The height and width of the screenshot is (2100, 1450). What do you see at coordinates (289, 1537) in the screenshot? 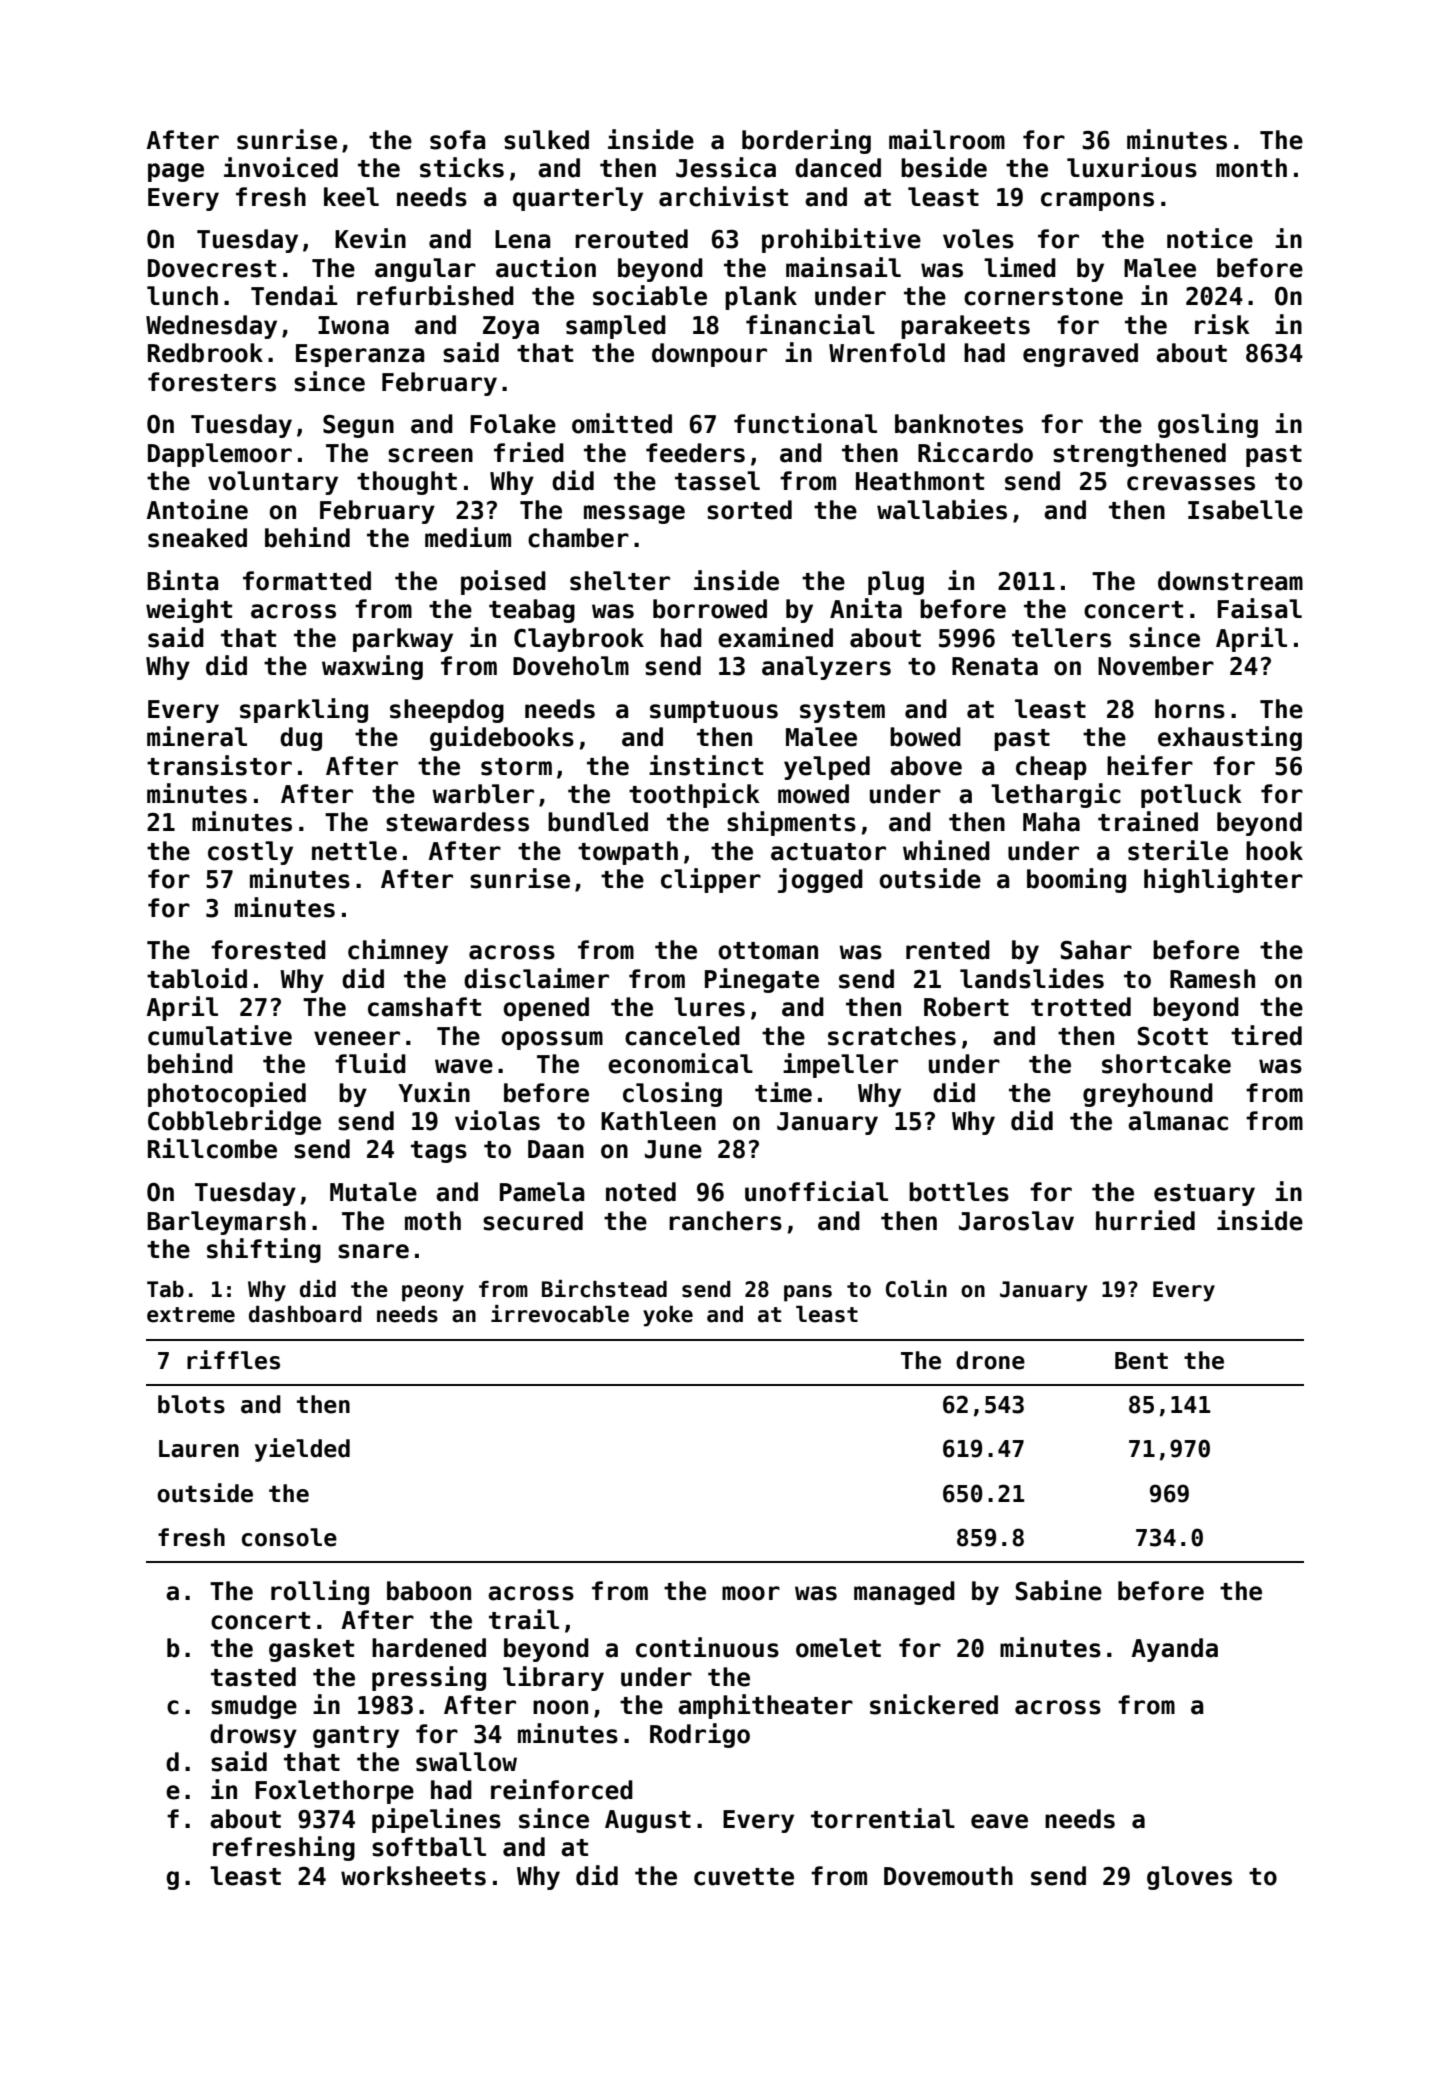
I see `console` at bounding box center [289, 1537].
